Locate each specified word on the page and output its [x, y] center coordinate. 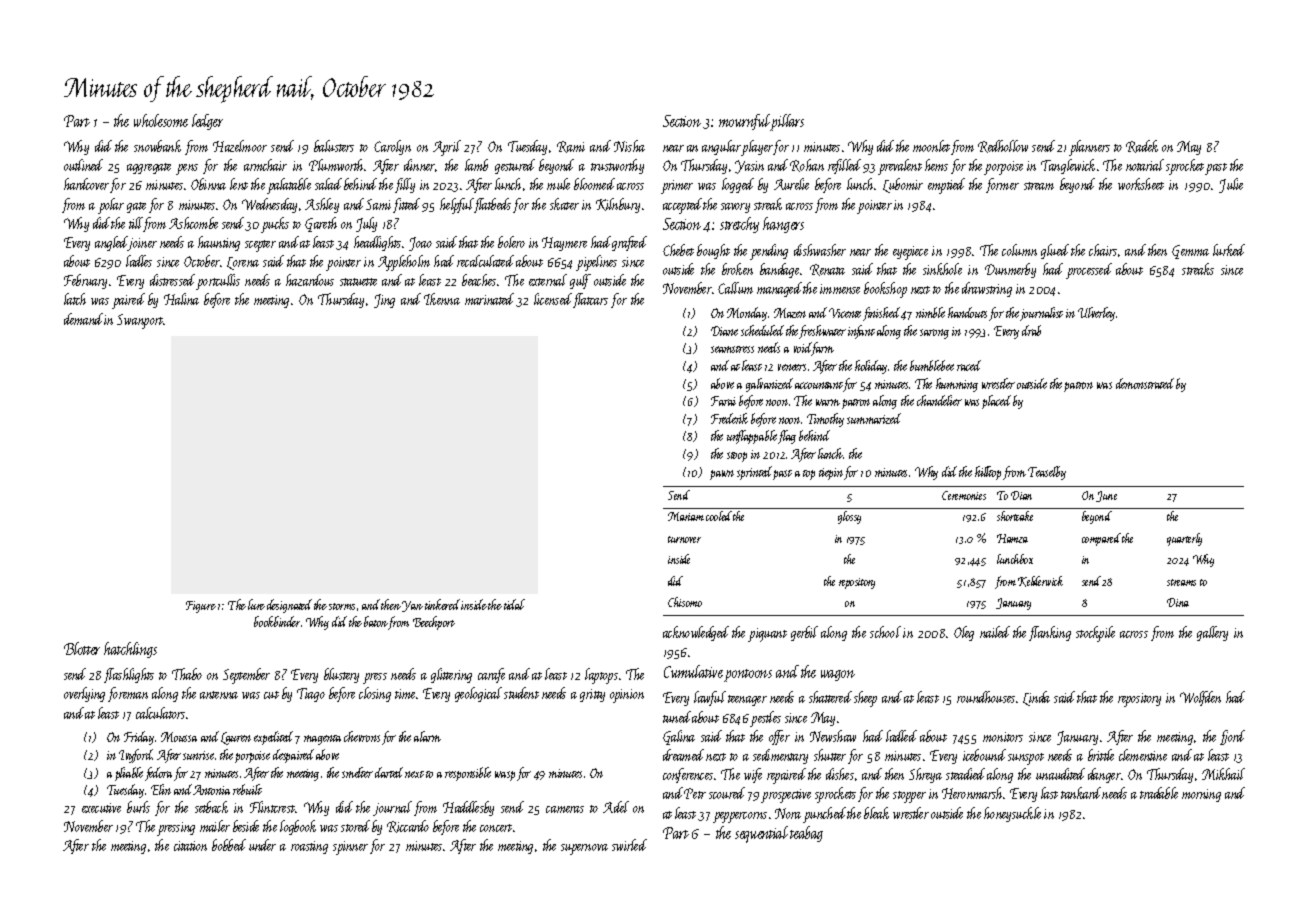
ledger [207, 122]
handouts [967, 312]
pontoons [748, 675]
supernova [584, 849]
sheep [865, 699]
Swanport [140, 321]
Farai [723, 401]
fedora [158, 774]
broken [737, 269]
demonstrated [1145, 383]
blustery [341, 675]
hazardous [310, 280]
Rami [571, 147]
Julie [1231, 185]
